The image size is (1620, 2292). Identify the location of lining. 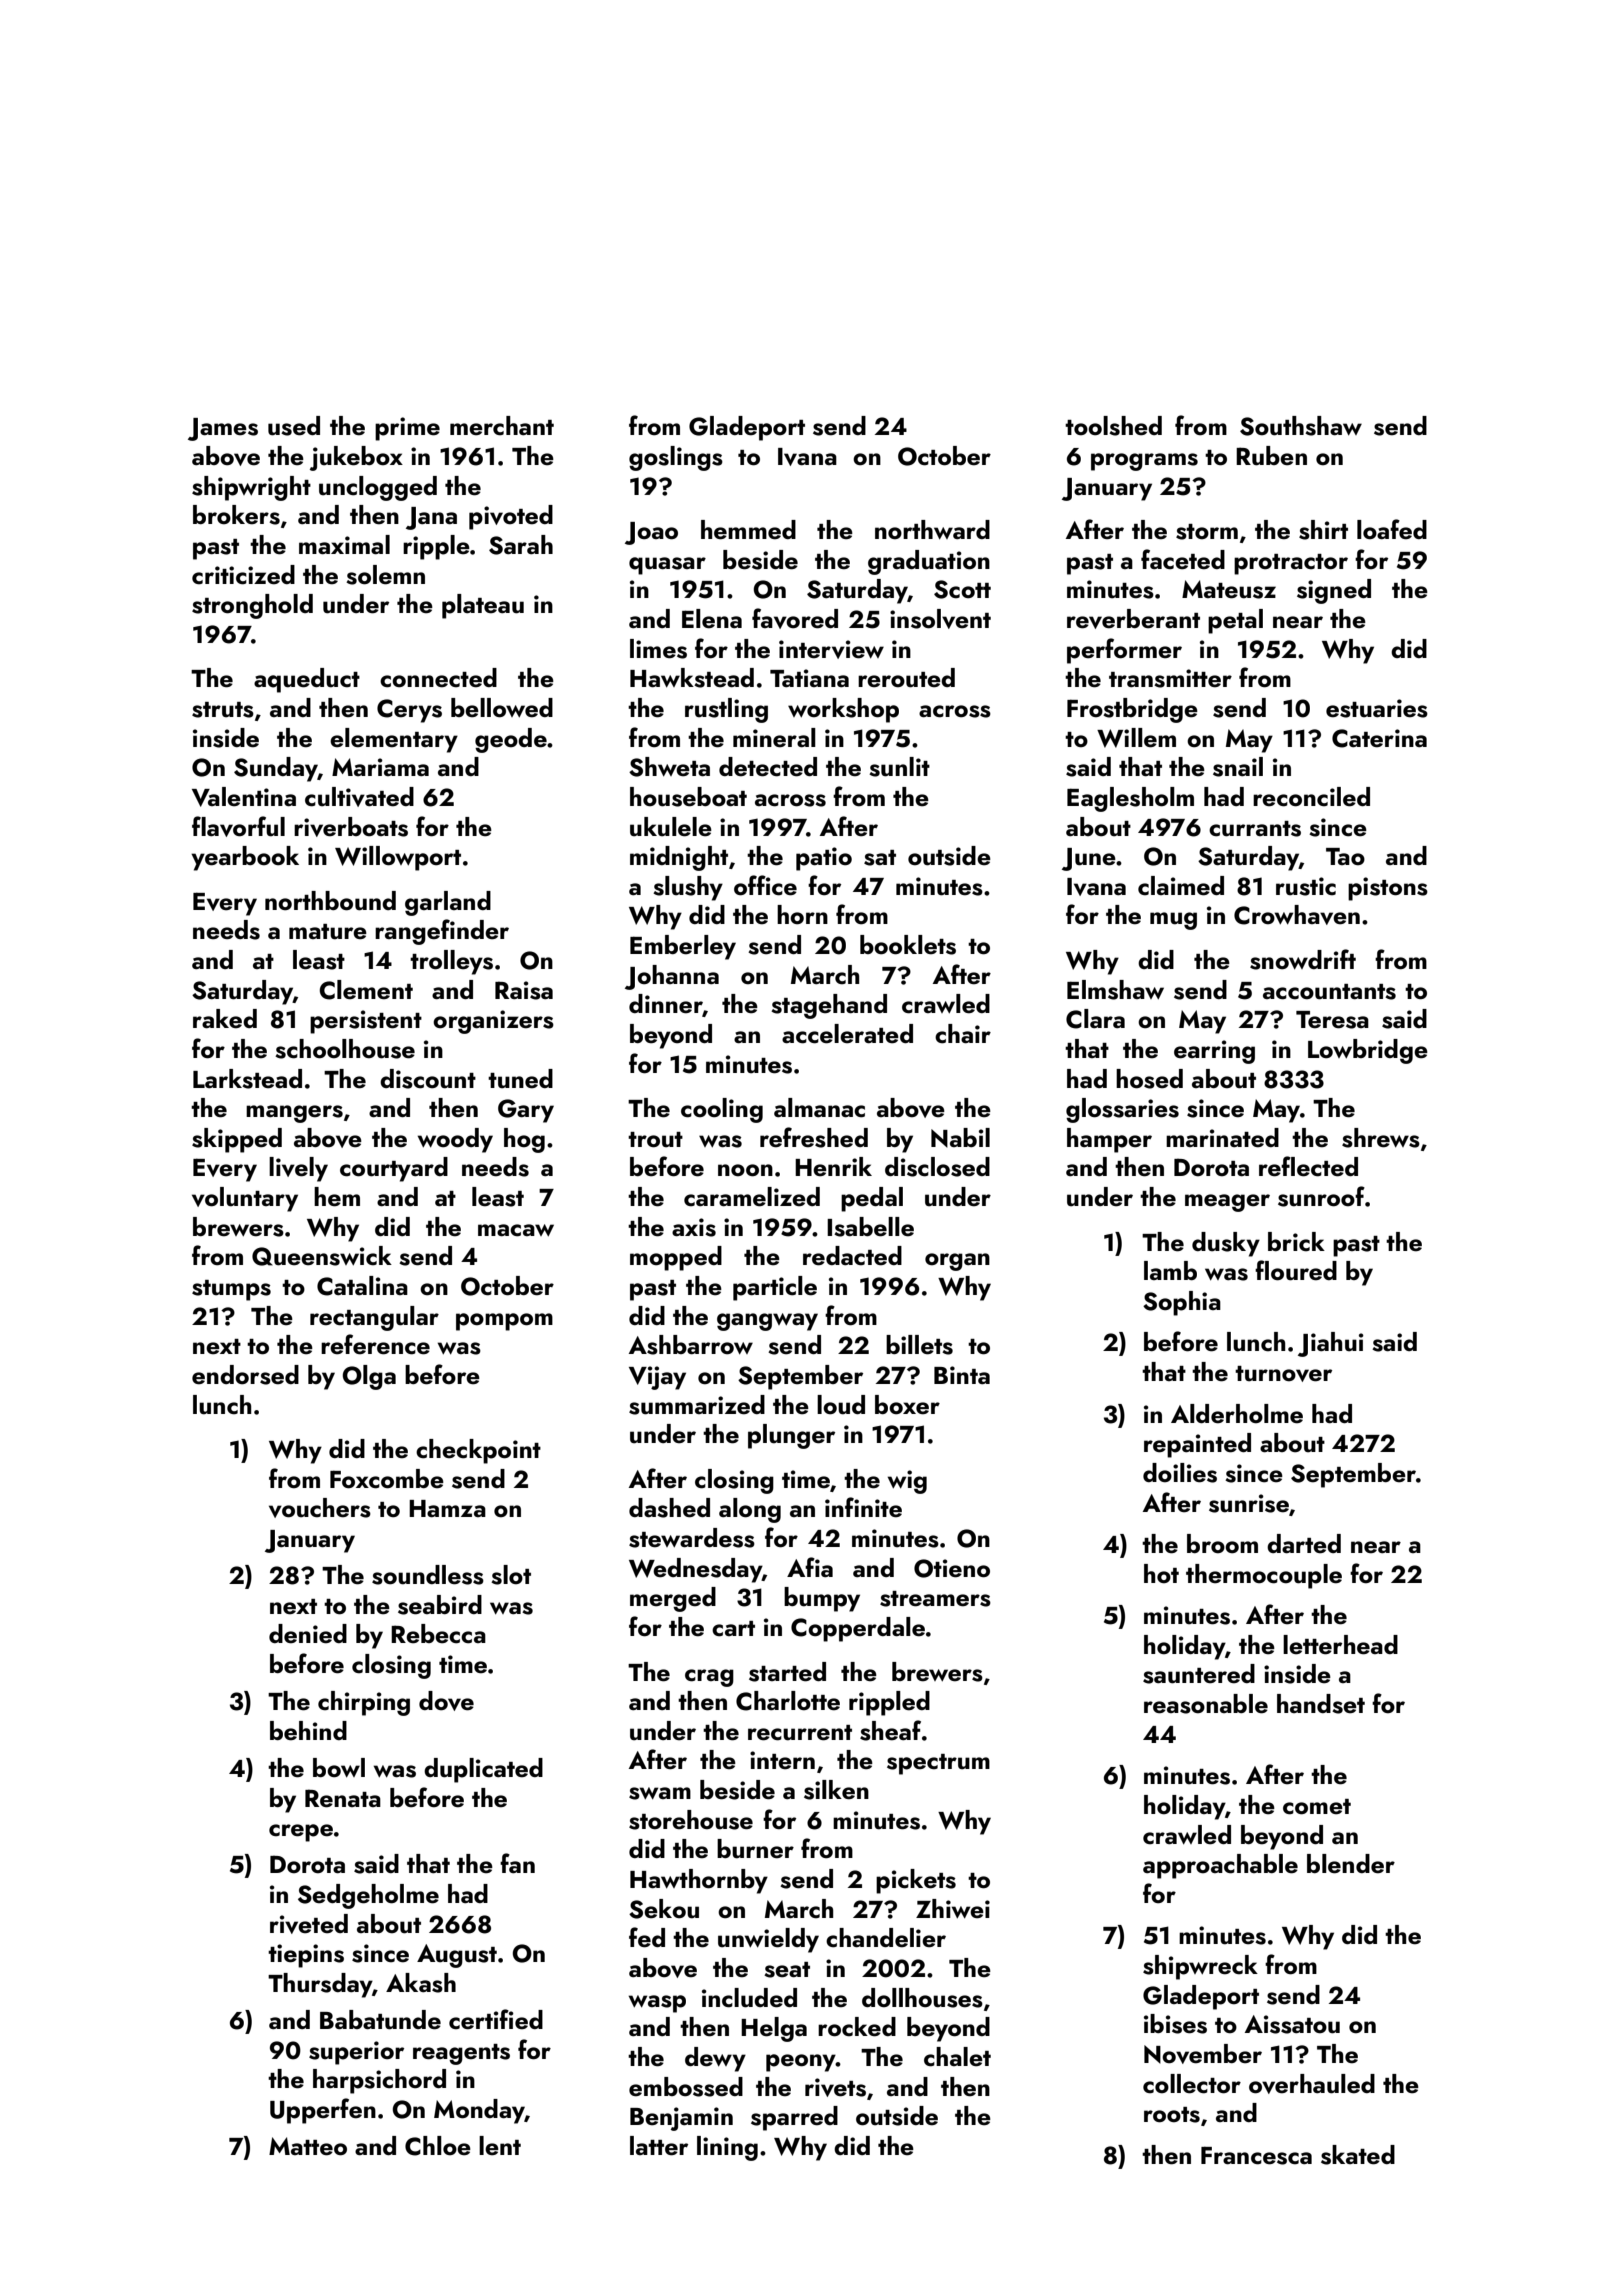
(727, 2148).
